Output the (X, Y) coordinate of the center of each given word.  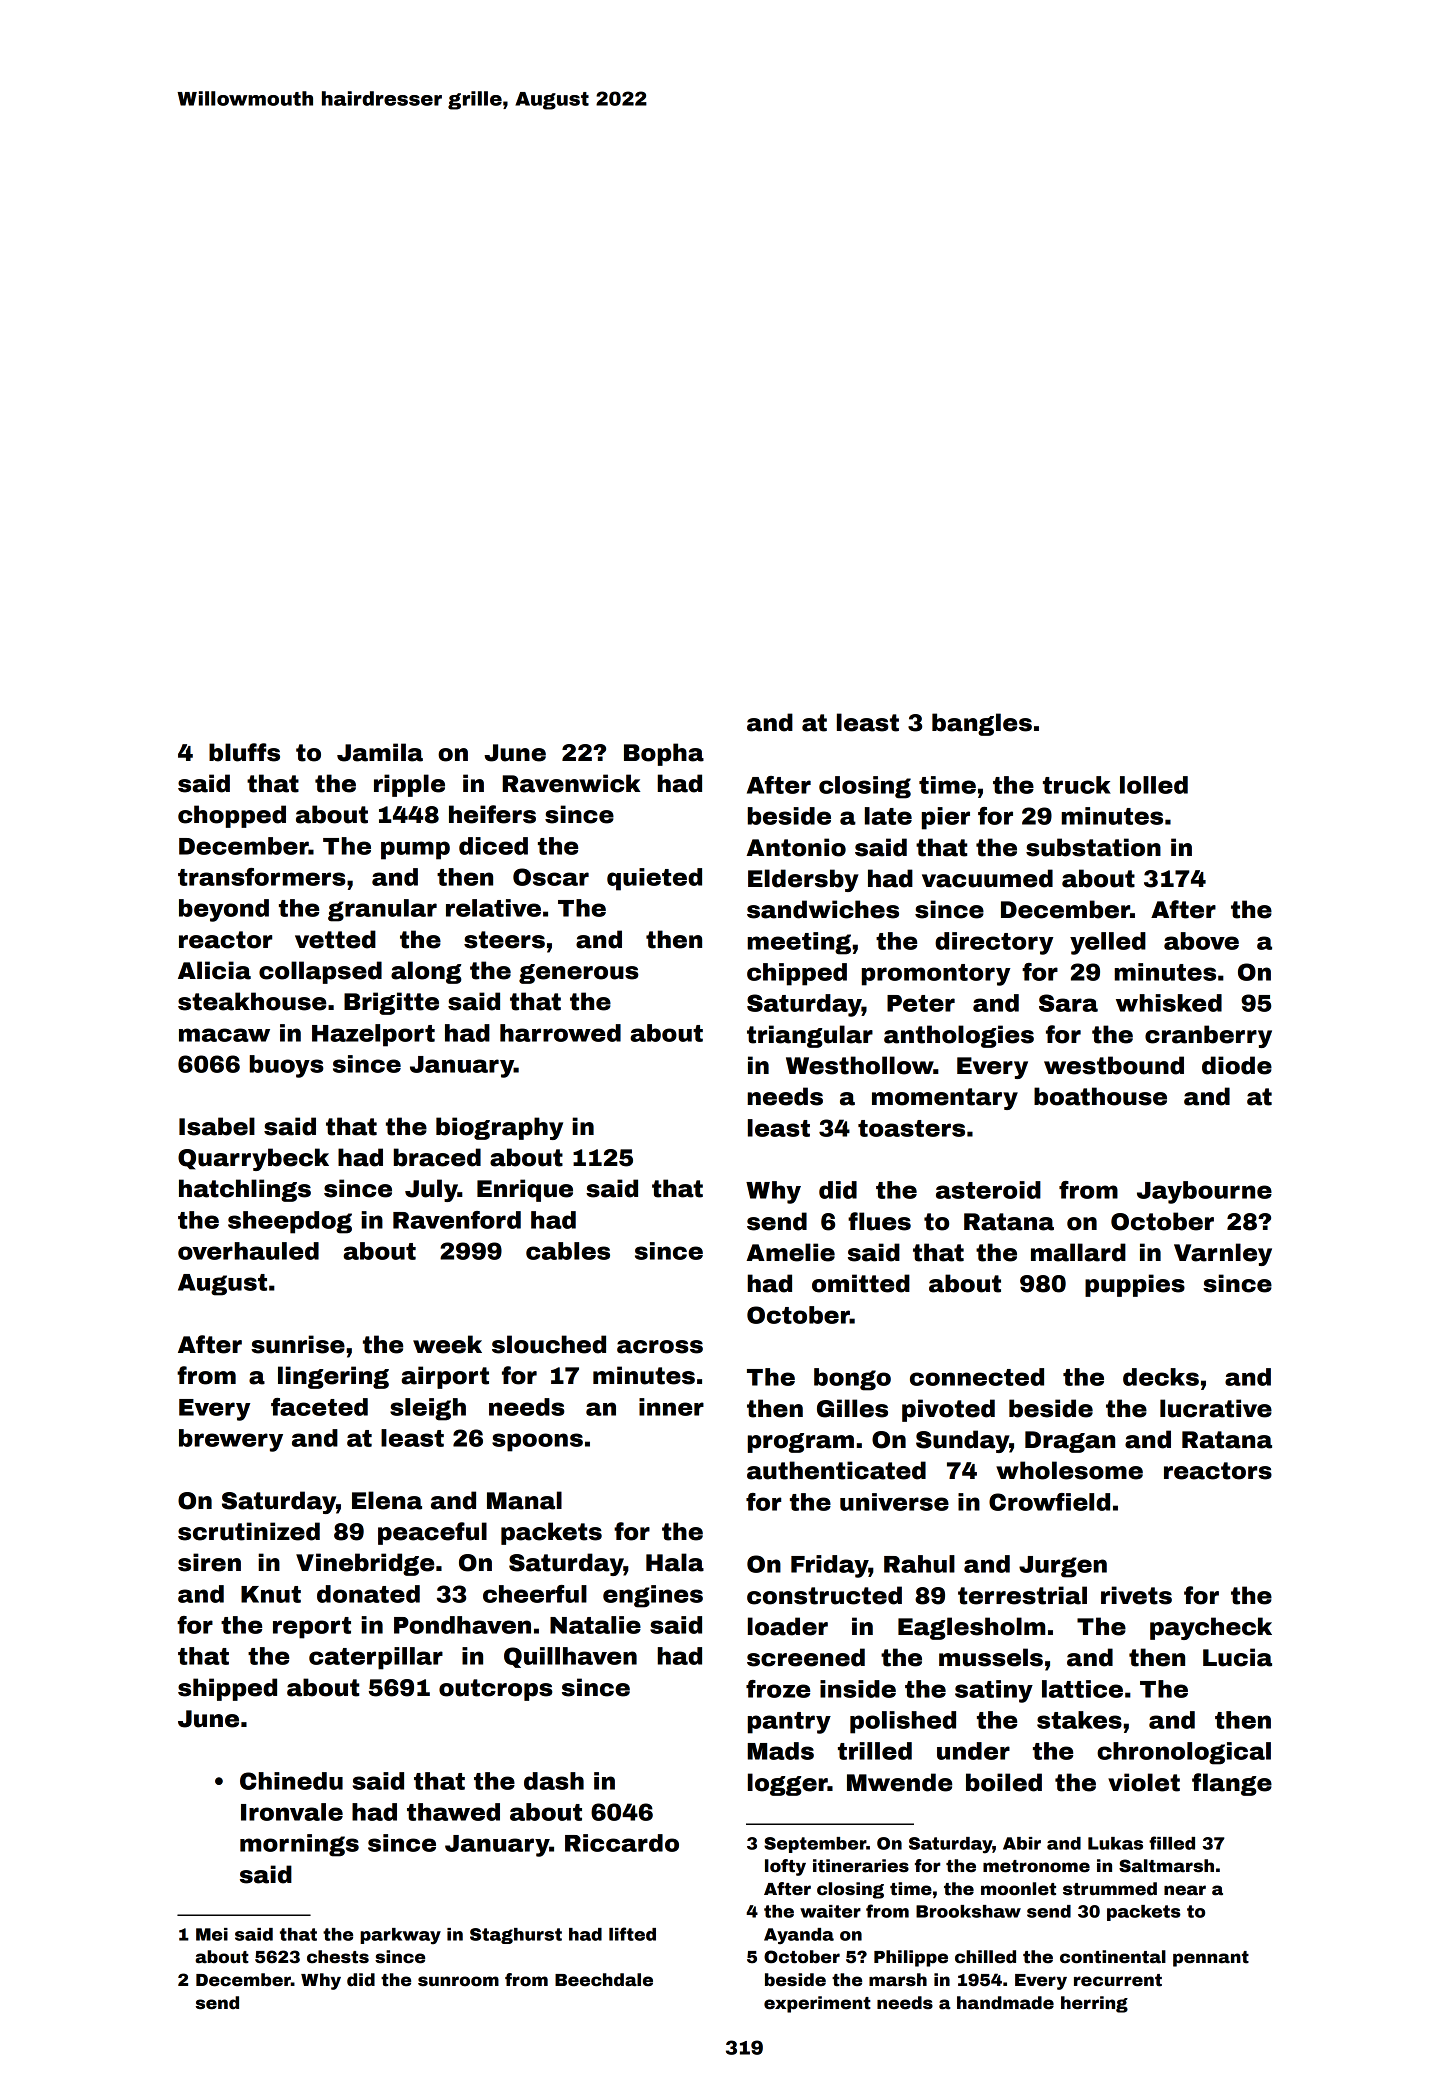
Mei (212, 1934)
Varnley (1223, 1254)
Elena (387, 1500)
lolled (1154, 785)
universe (894, 1502)
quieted (654, 879)
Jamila (380, 752)
